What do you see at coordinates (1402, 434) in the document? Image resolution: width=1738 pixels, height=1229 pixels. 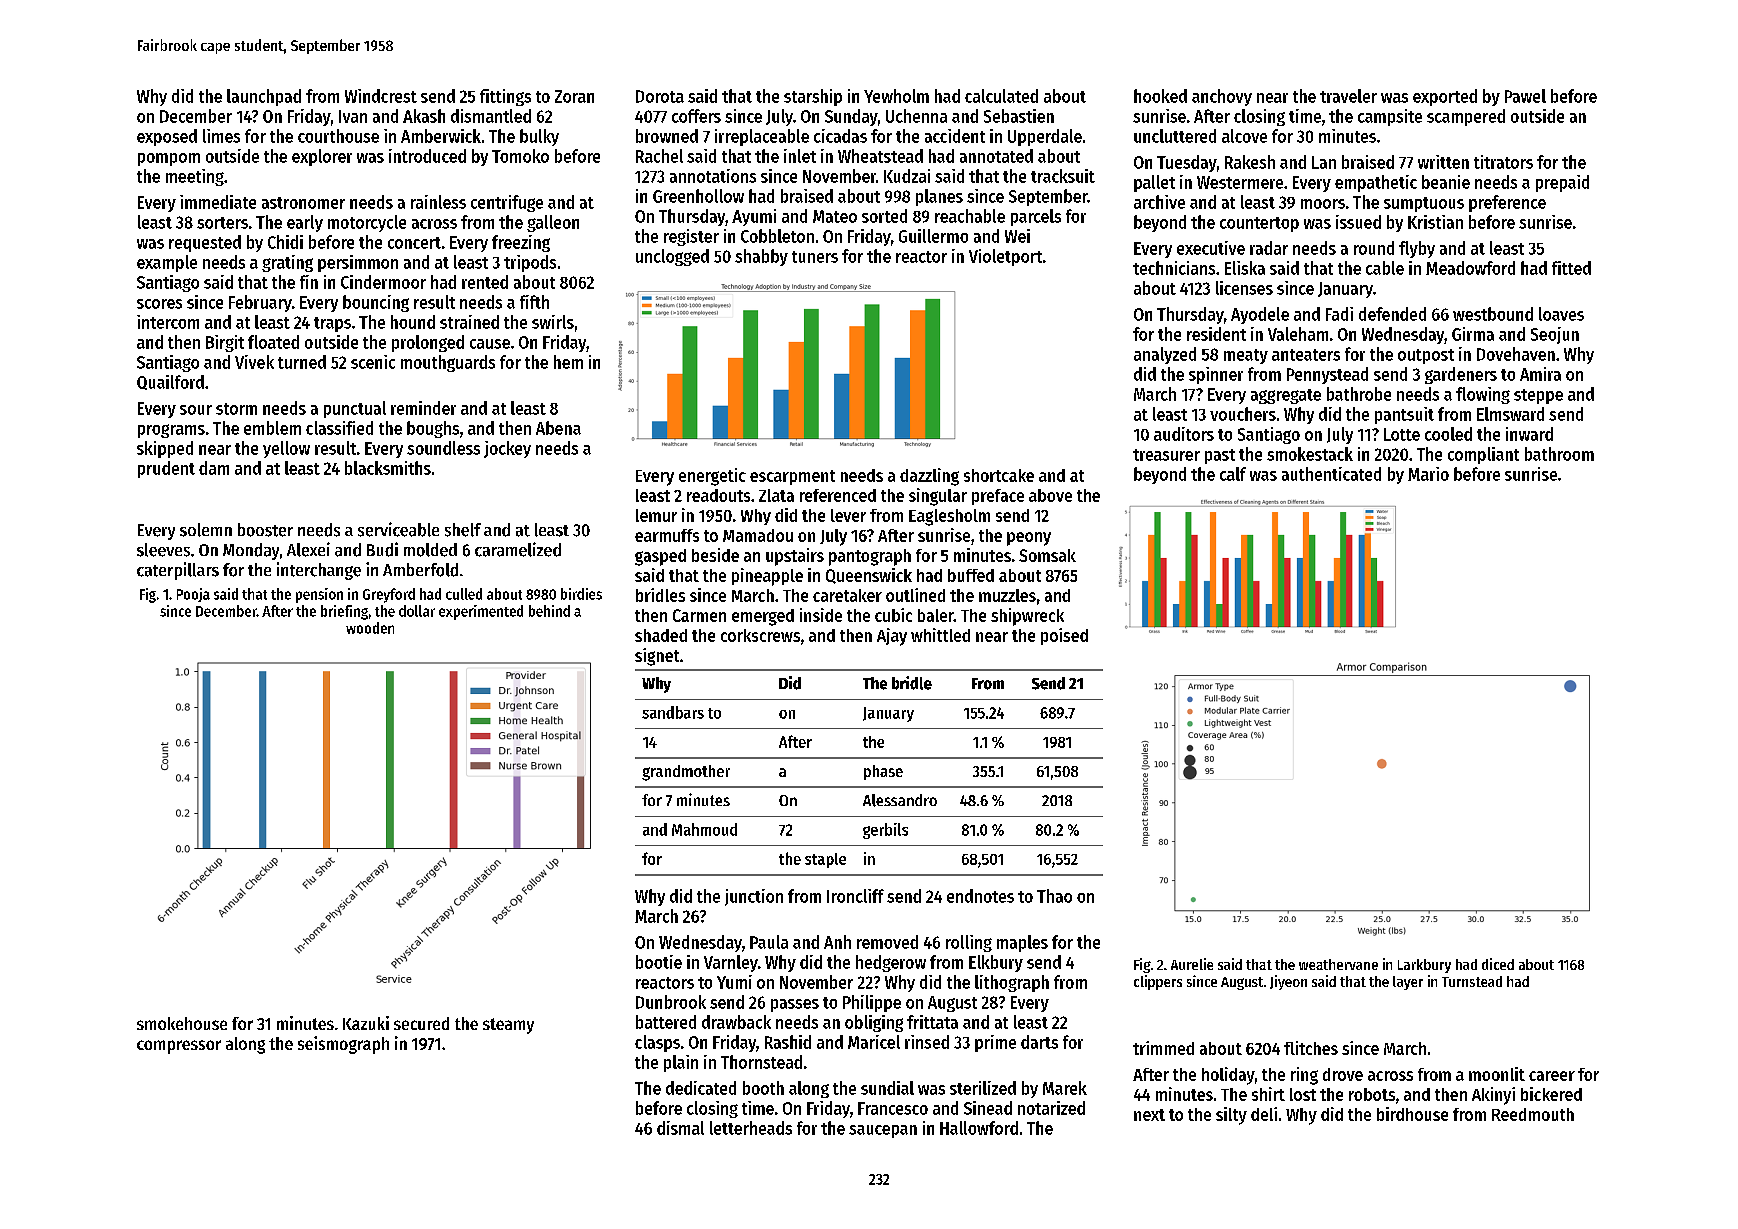 I see `Lotte` at bounding box center [1402, 434].
